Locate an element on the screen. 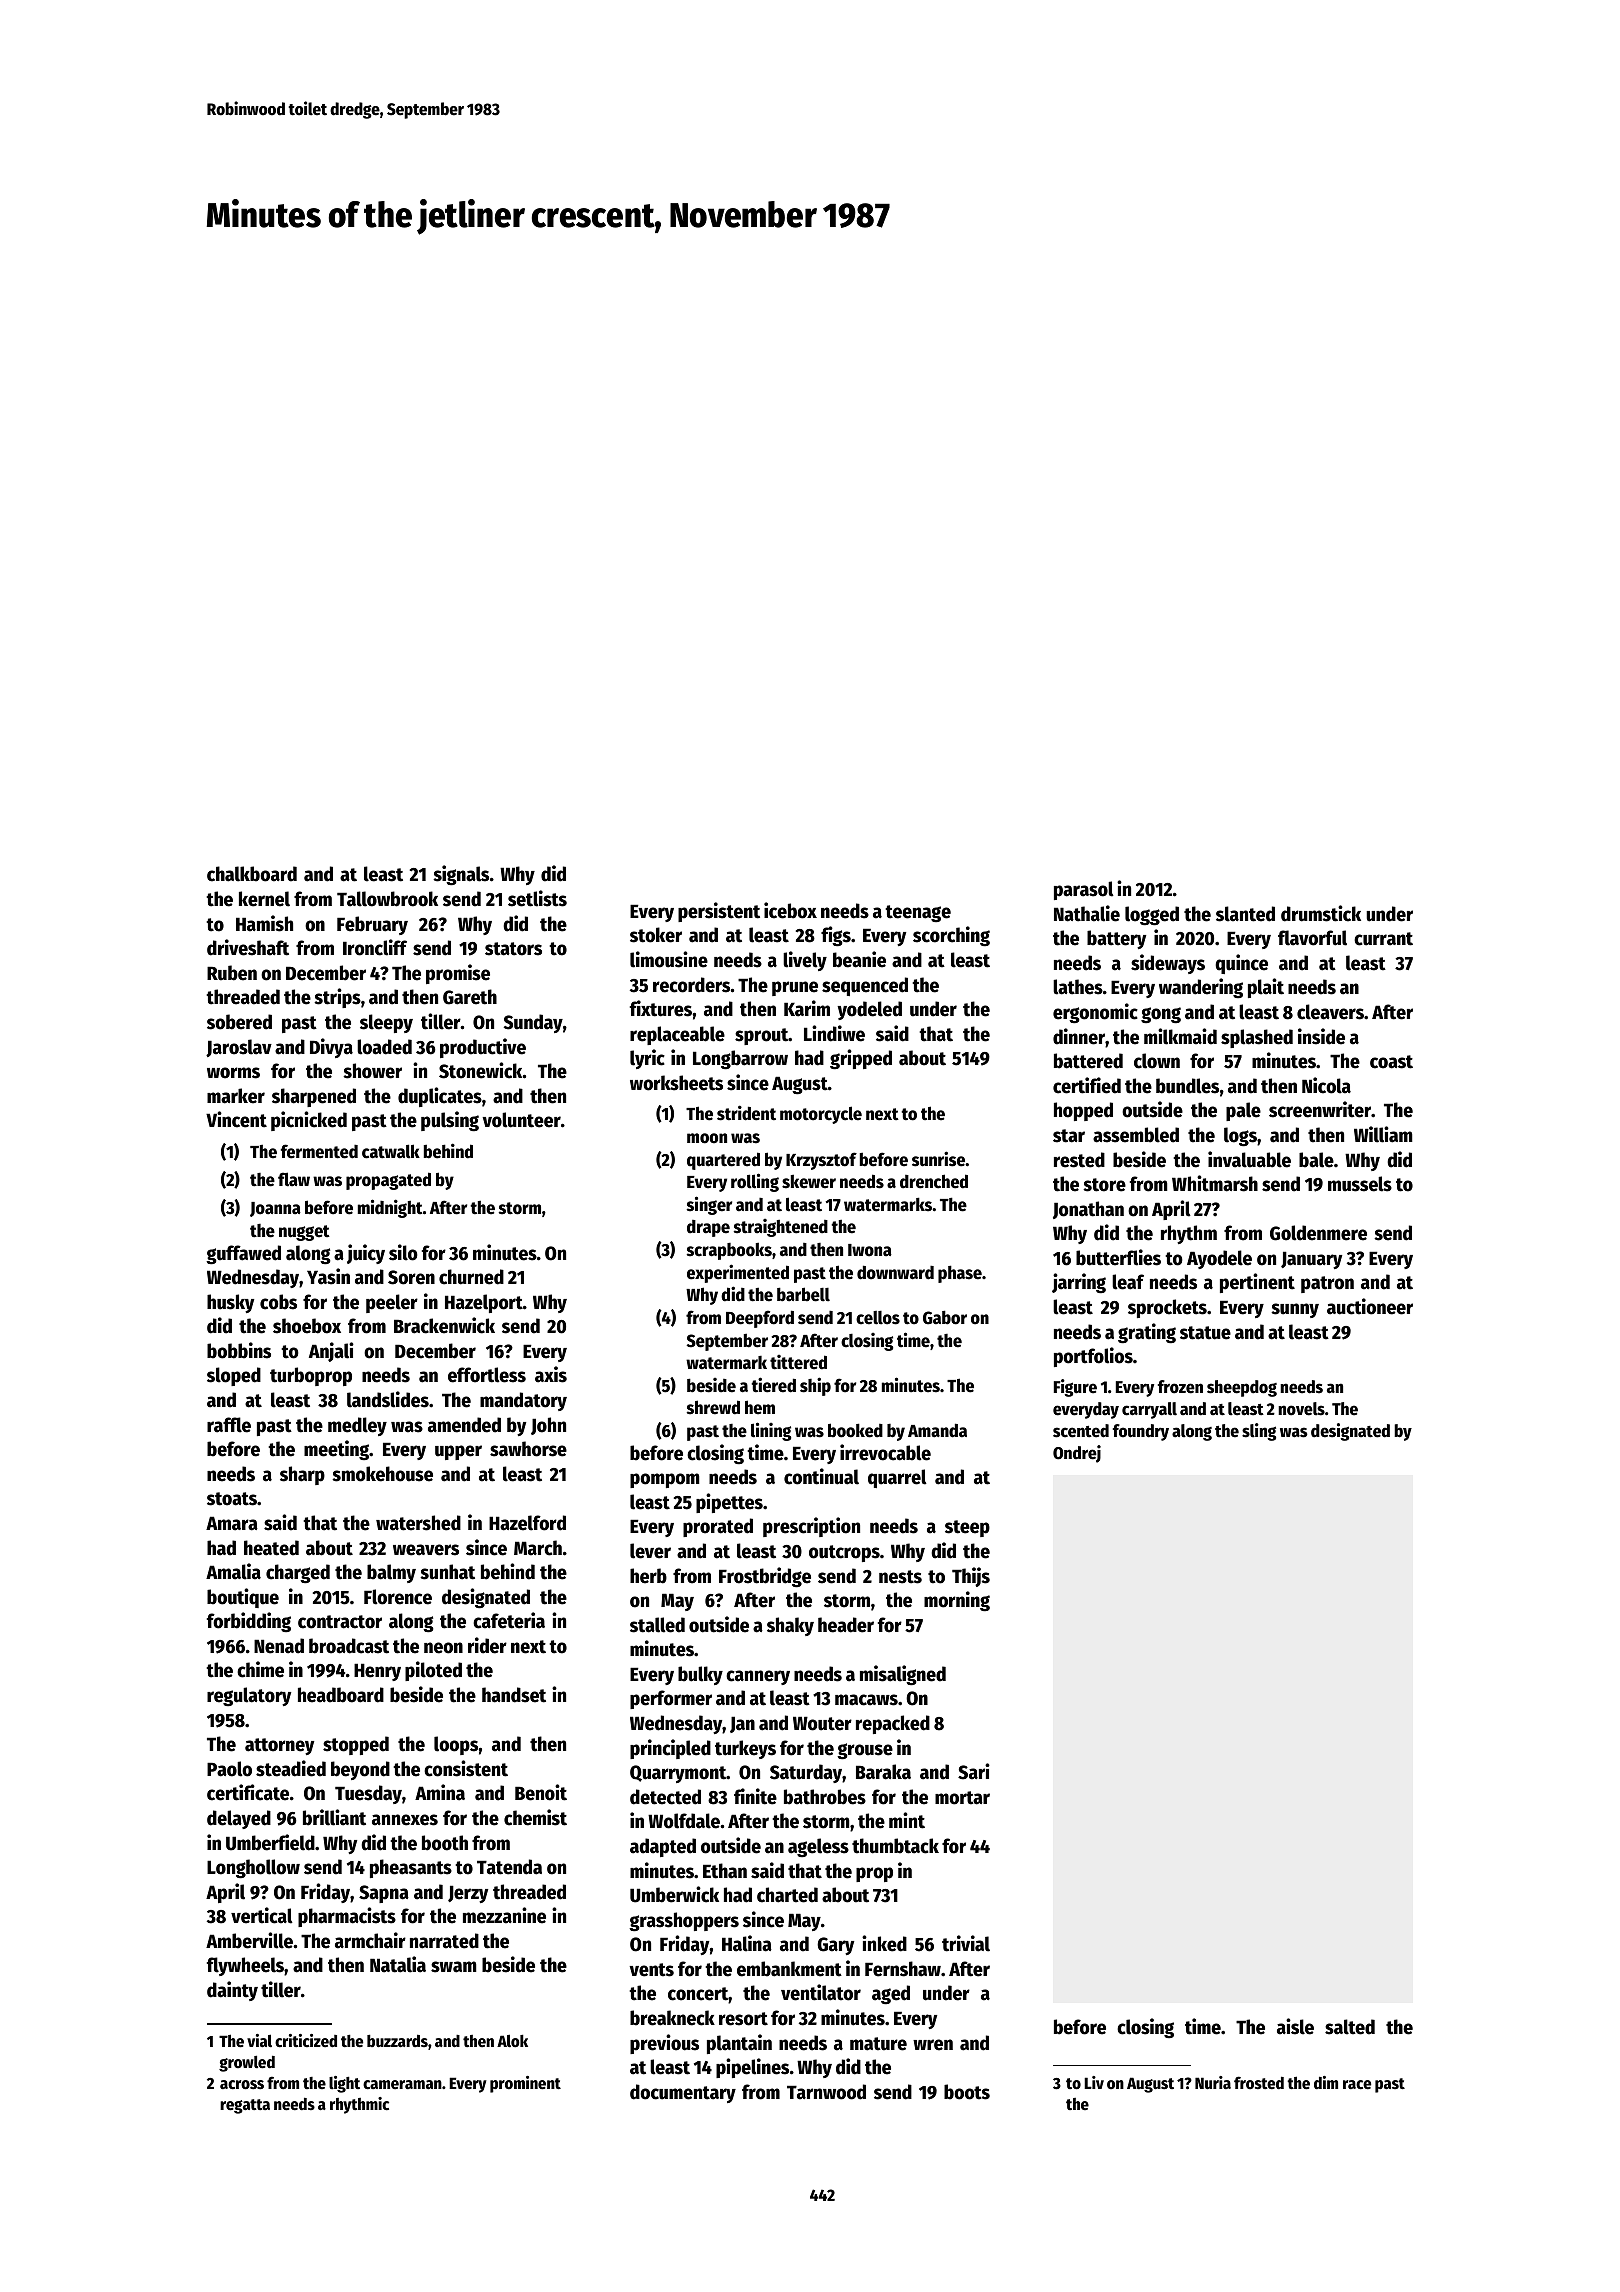  gong is located at coordinates (1161, 1015).
